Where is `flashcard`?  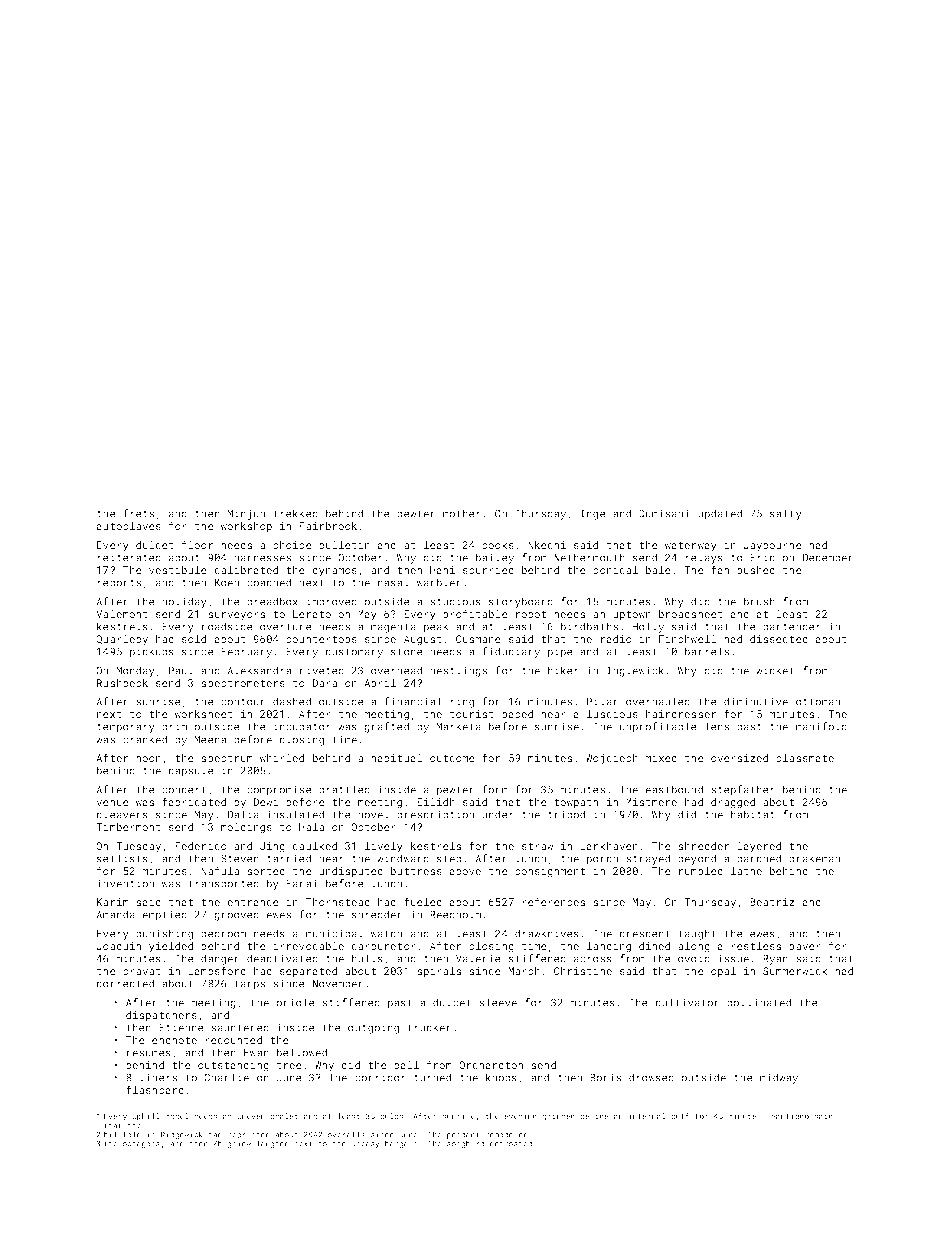 flashcard is located at coordinates (155, 1089).
